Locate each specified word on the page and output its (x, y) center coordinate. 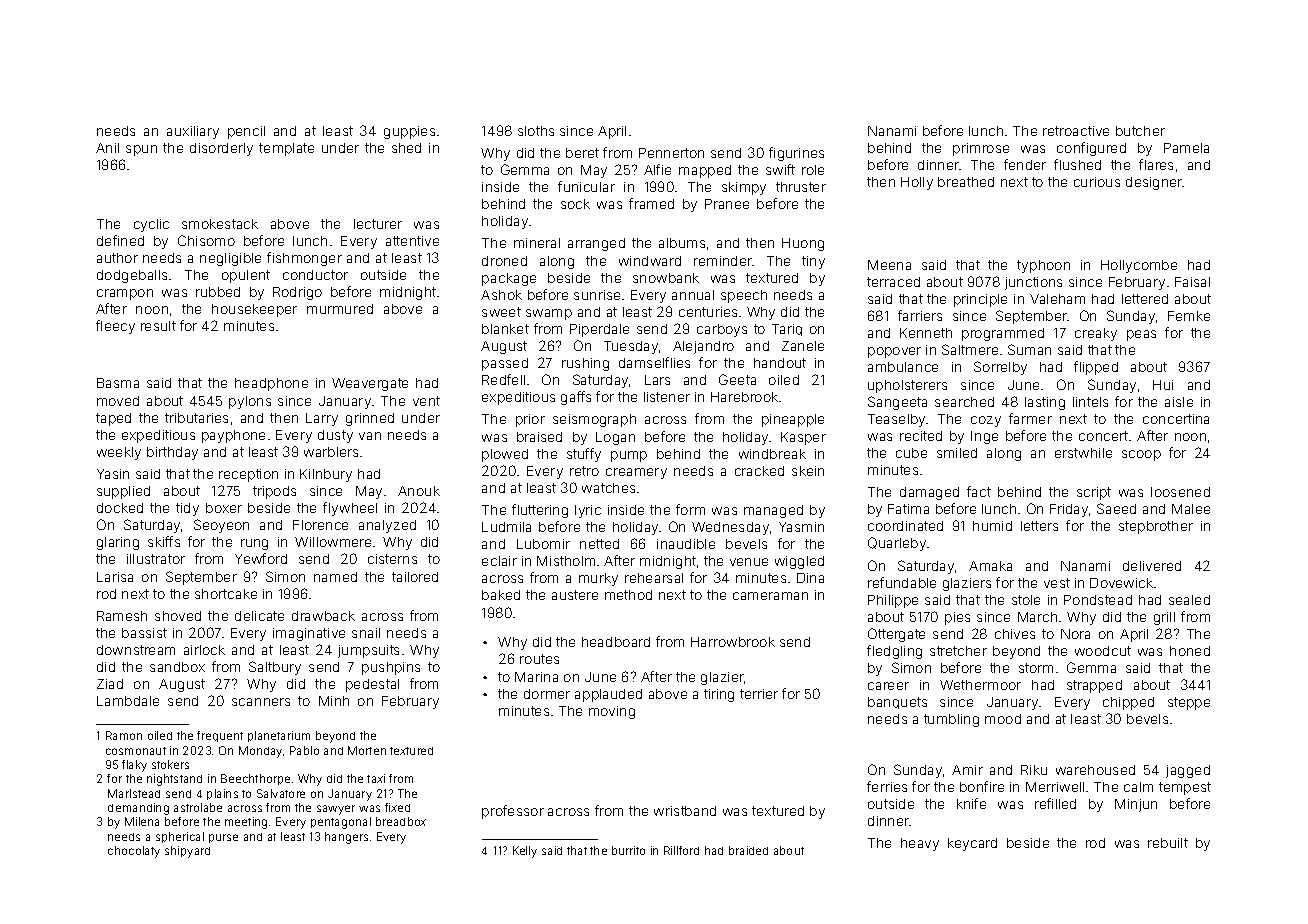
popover (894, 352)
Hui (1163, 385)
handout (780, 363)
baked (501, 595)
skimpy (744, 188)
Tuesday (631, 347)
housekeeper (254, 310)
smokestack (220, 224)
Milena (142, 821)
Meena (889, 265)
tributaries (196, 418)
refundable (902, 582)
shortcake (226, 594)
